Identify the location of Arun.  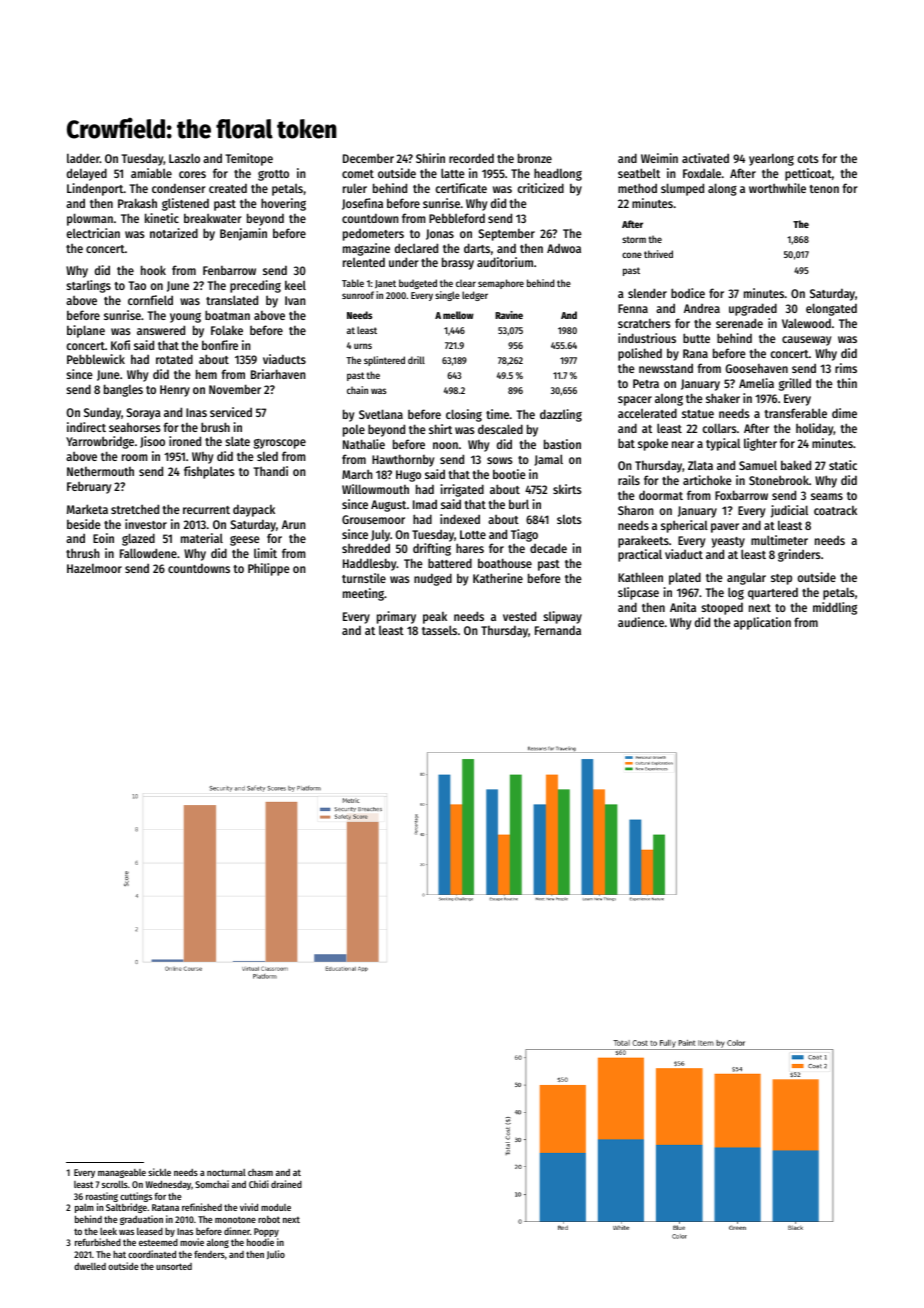
(294, 524).
